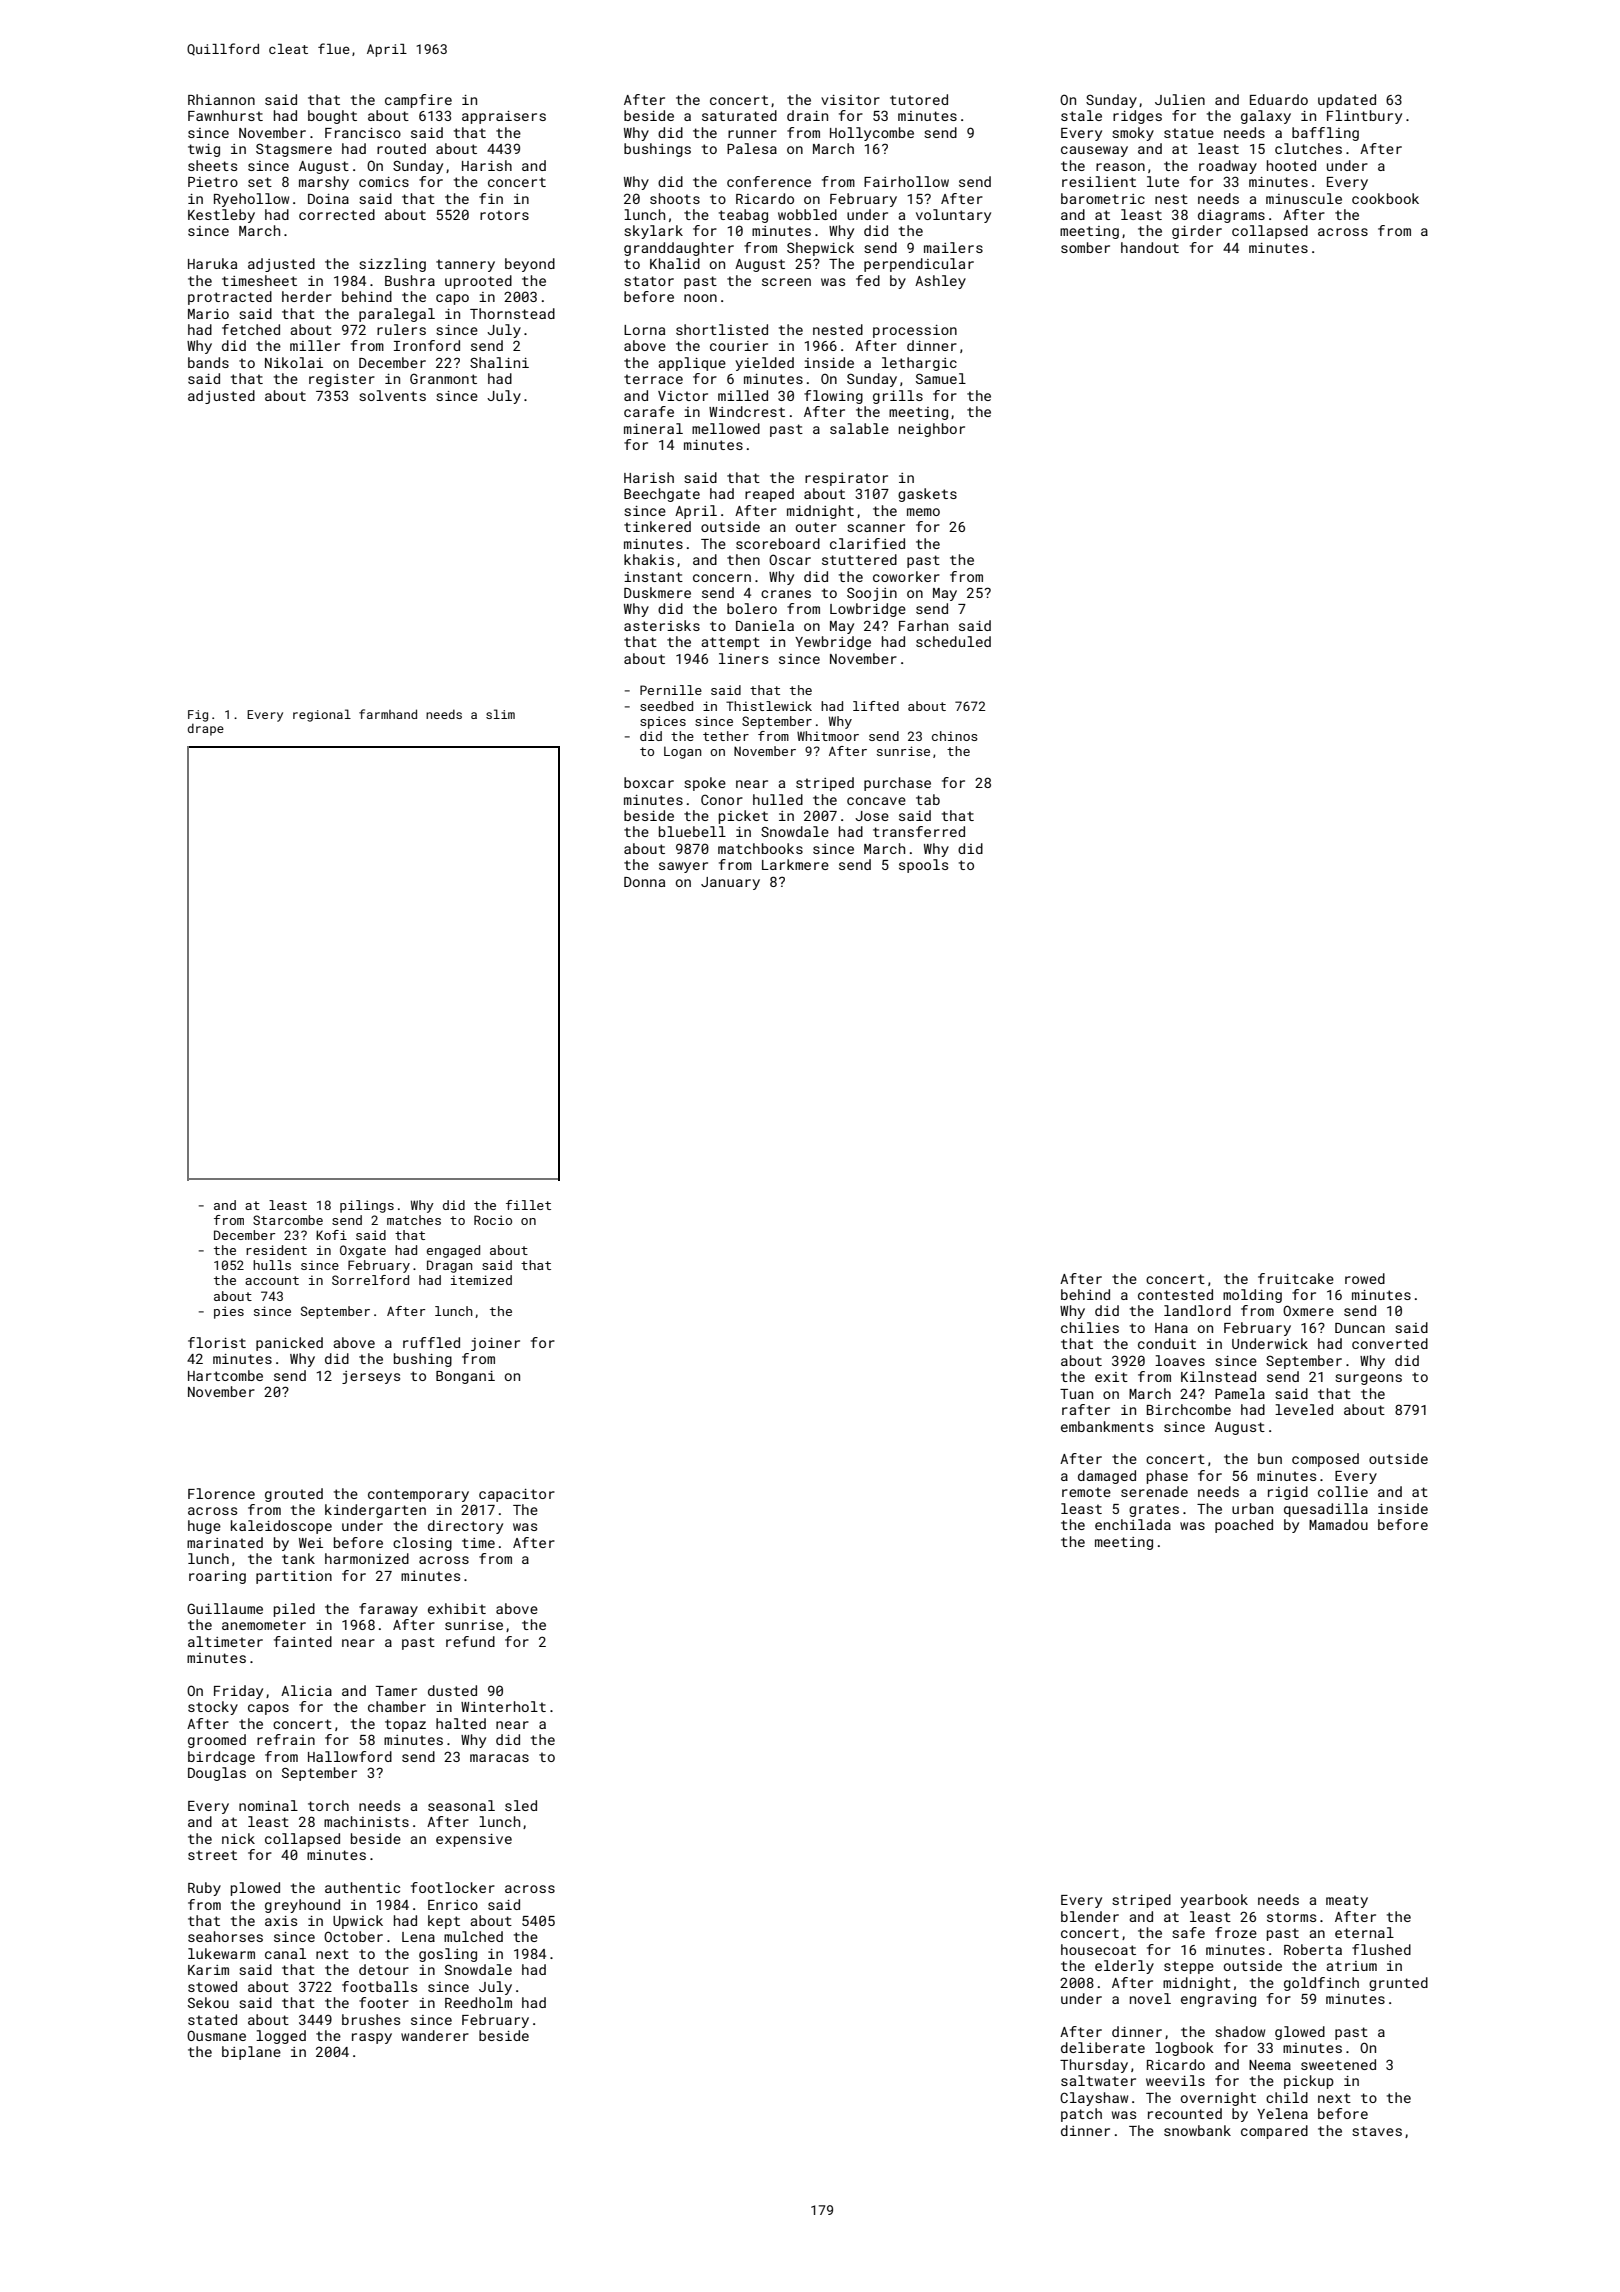 This screenshot has width=1620, height=2292. What do you see at coordinates (1197, 232) in the screenshot?
I see `girder` at bounding box center [1197, 232].
